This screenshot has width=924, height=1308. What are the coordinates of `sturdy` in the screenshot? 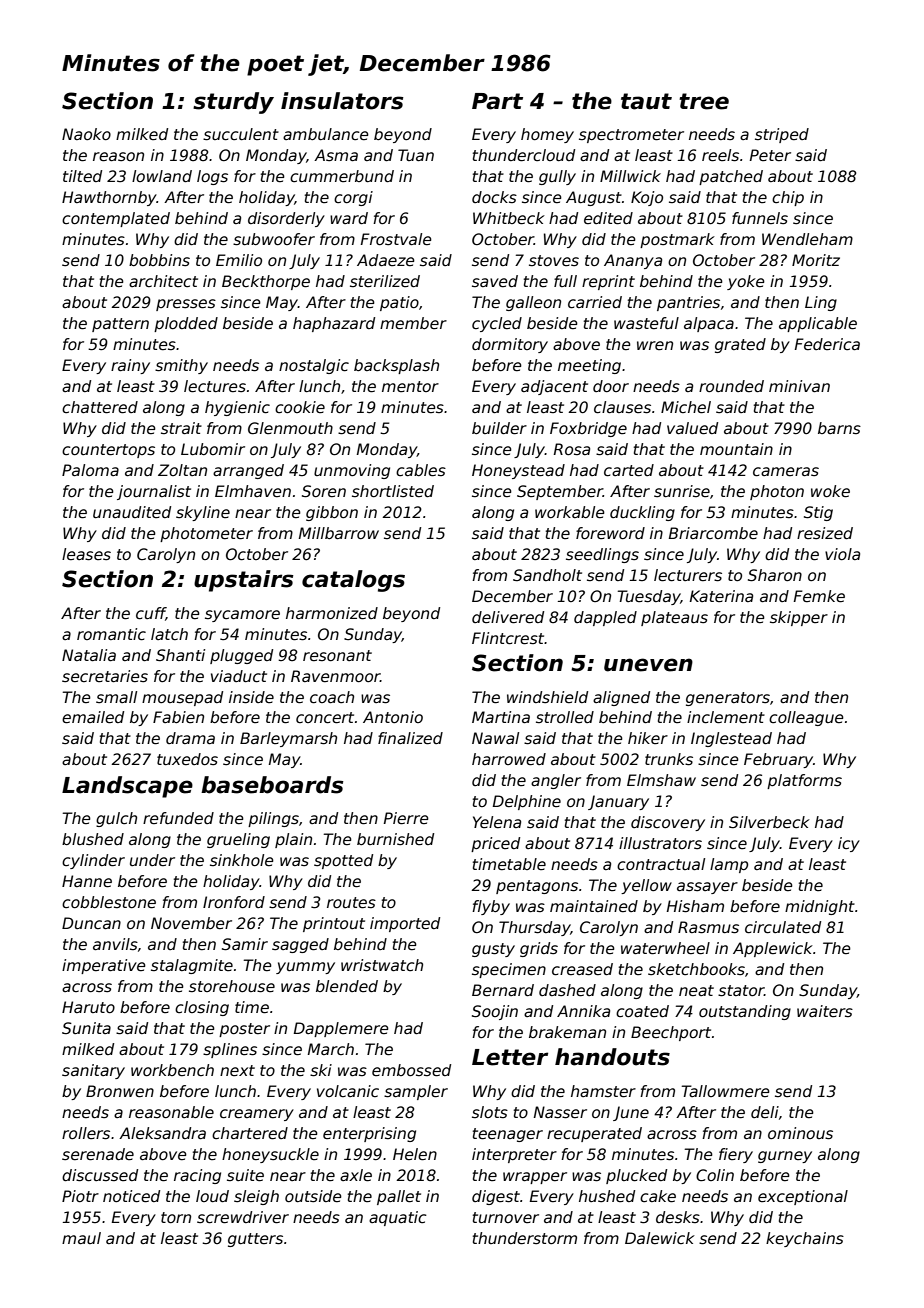 It's located at (233, 103).
